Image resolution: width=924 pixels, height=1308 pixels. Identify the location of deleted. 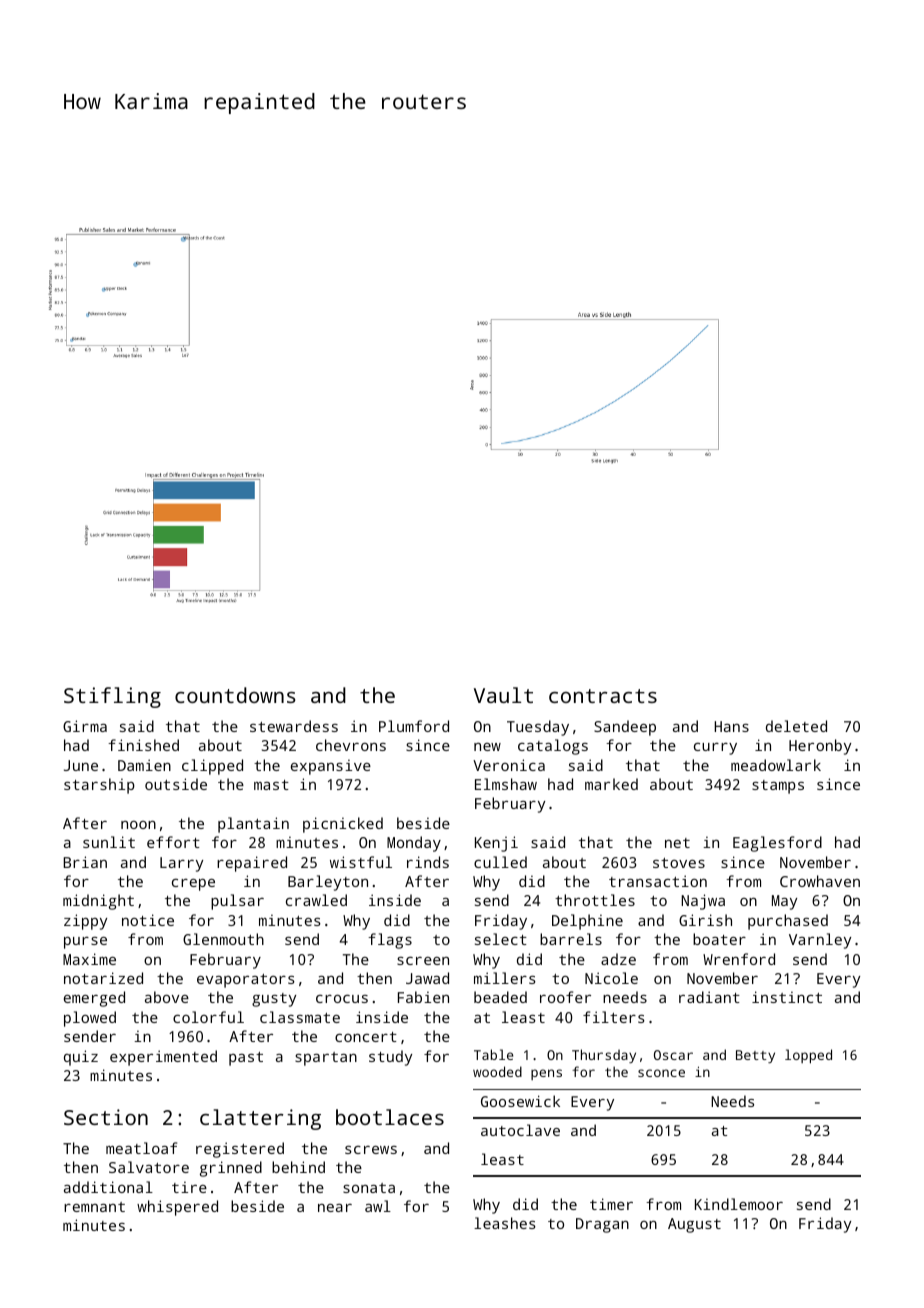
(796, 726).
